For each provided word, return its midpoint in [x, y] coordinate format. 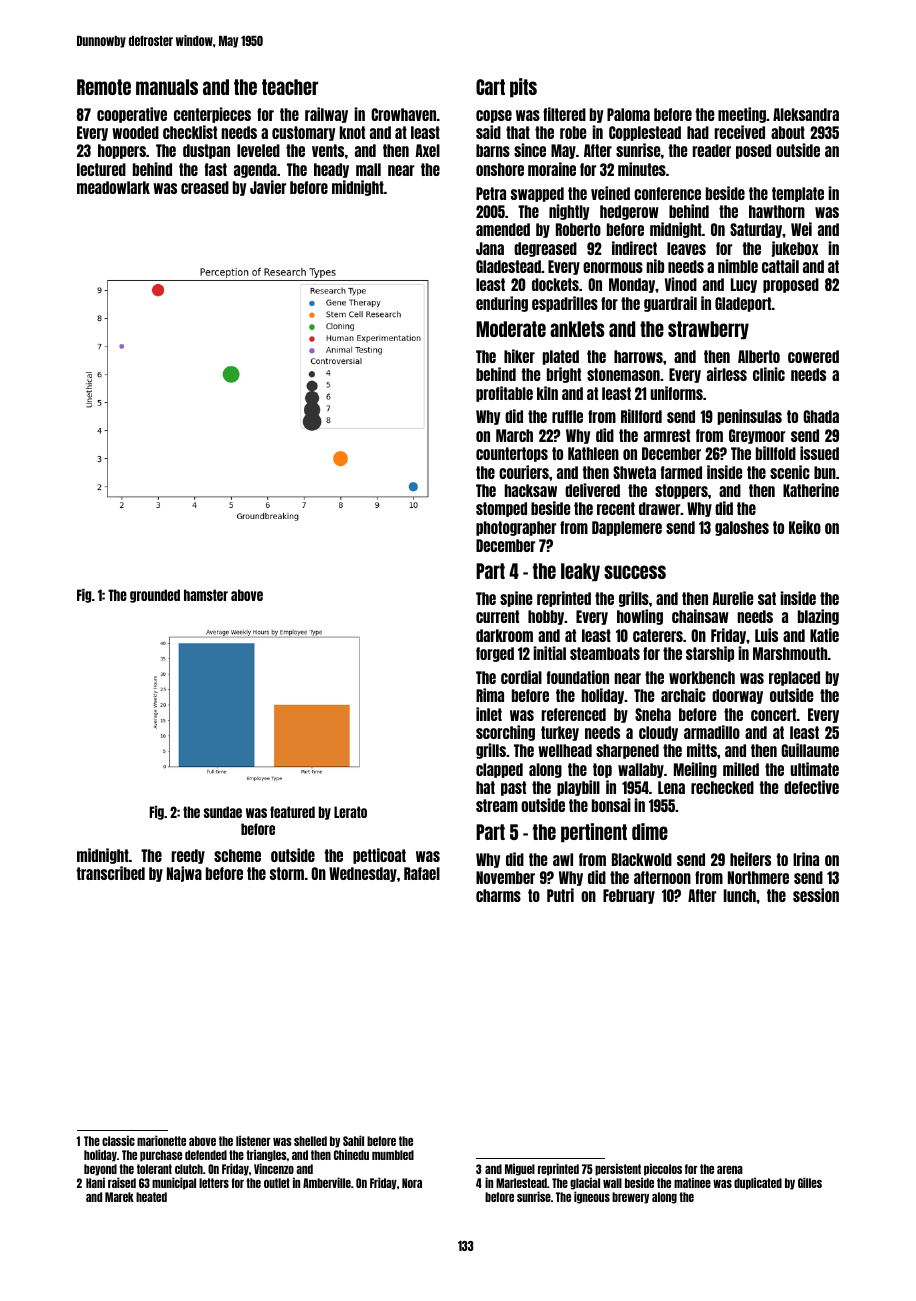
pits [523, 87]
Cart [490, 87]
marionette [161, 1140]
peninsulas [750, 417]
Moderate [511, 329]
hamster [206, 595]
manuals [167, 87]
